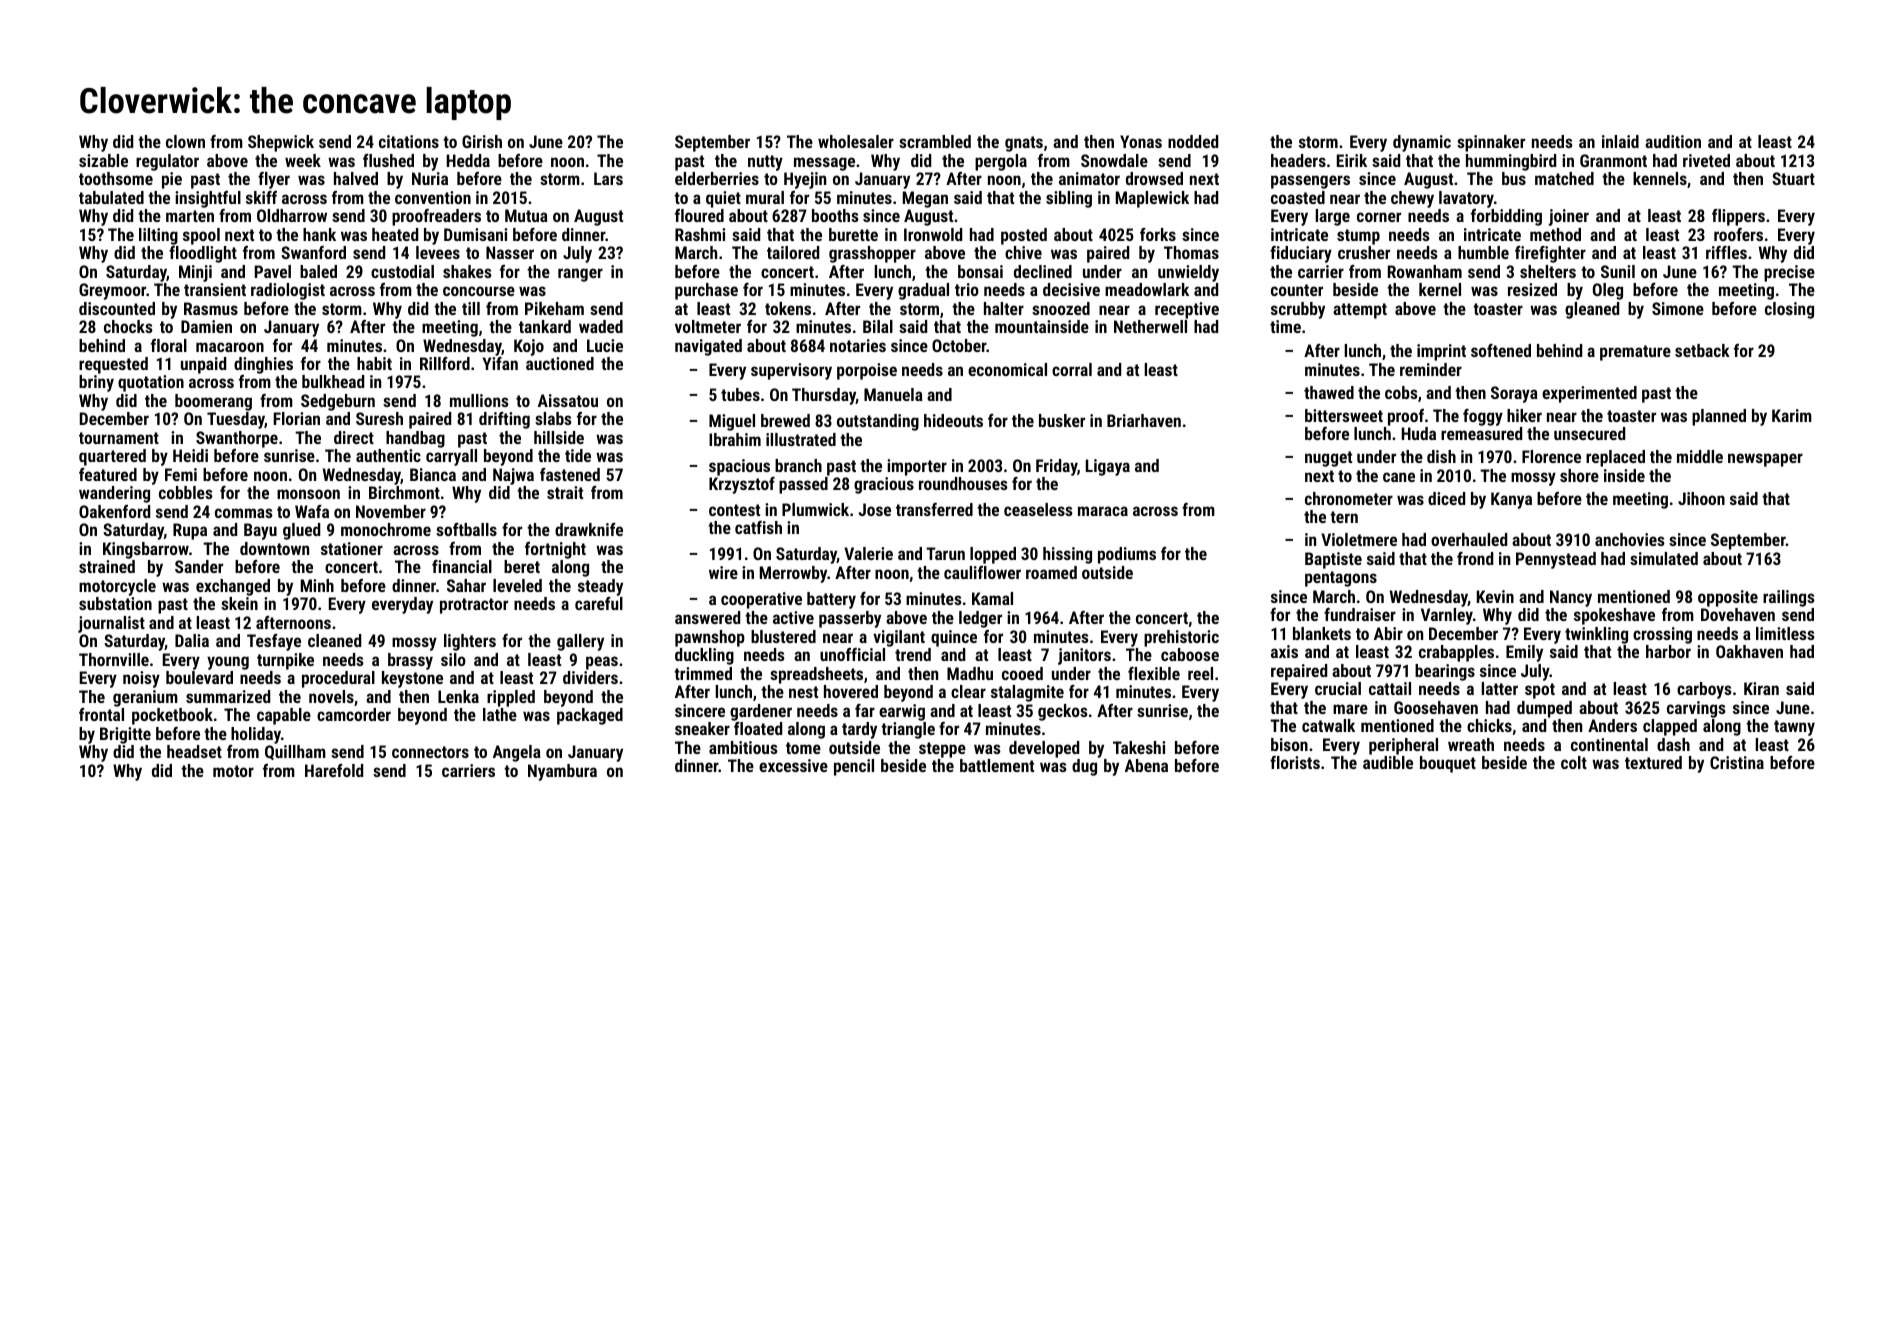  I want to click on reminder, so click(1431, 369).
